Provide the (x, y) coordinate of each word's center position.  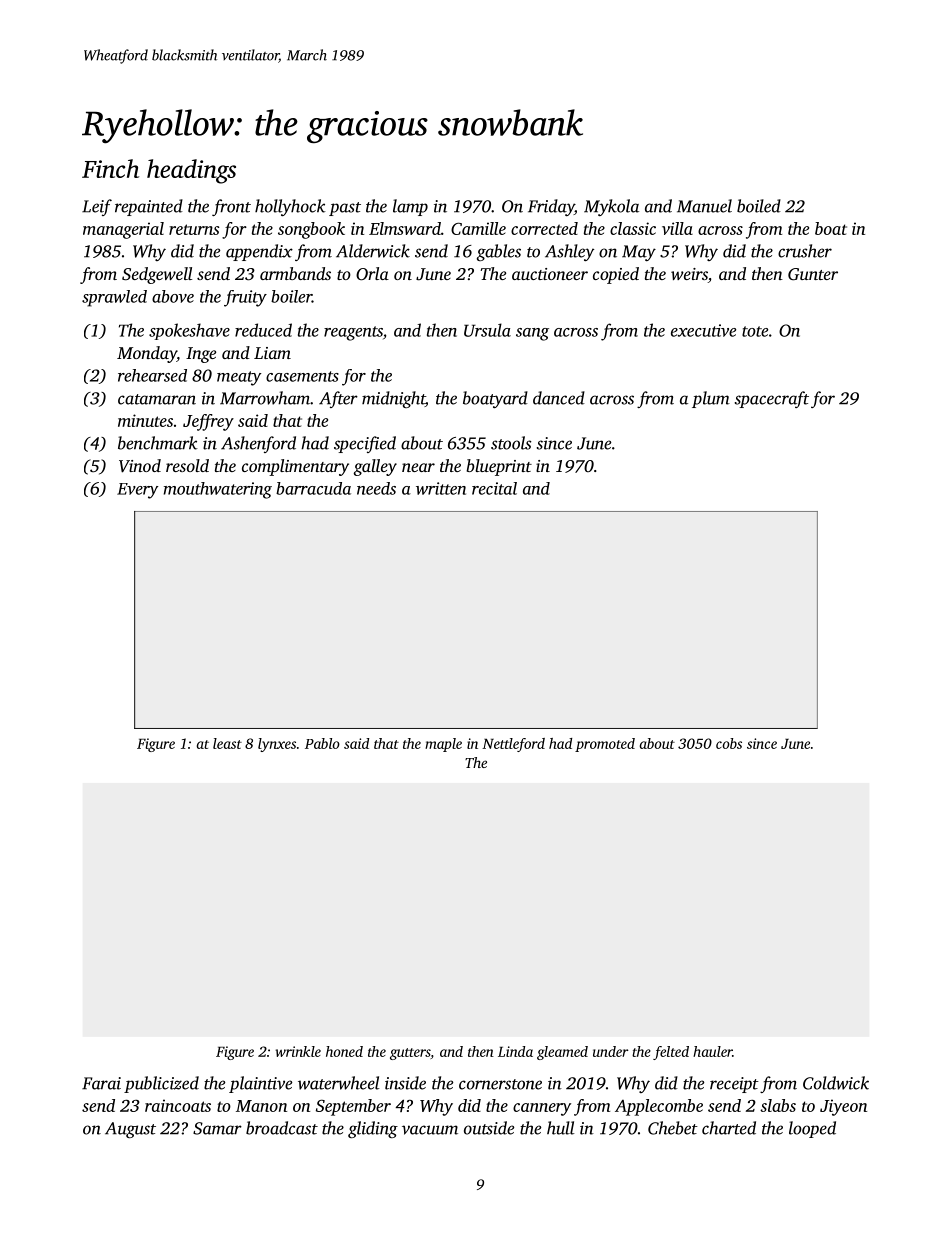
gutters (410, 1054)
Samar (217, 1128)
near (418, 467)
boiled (759, 206)
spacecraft (772, 399)
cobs (729, 743)
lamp (410, 207)
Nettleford (513, 745)
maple (443, 745)
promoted (605, 745)
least (227, 743)
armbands (295, 273)
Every (137, 491)
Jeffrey (208, 422)
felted (671, 1053)
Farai (101, 1083)
